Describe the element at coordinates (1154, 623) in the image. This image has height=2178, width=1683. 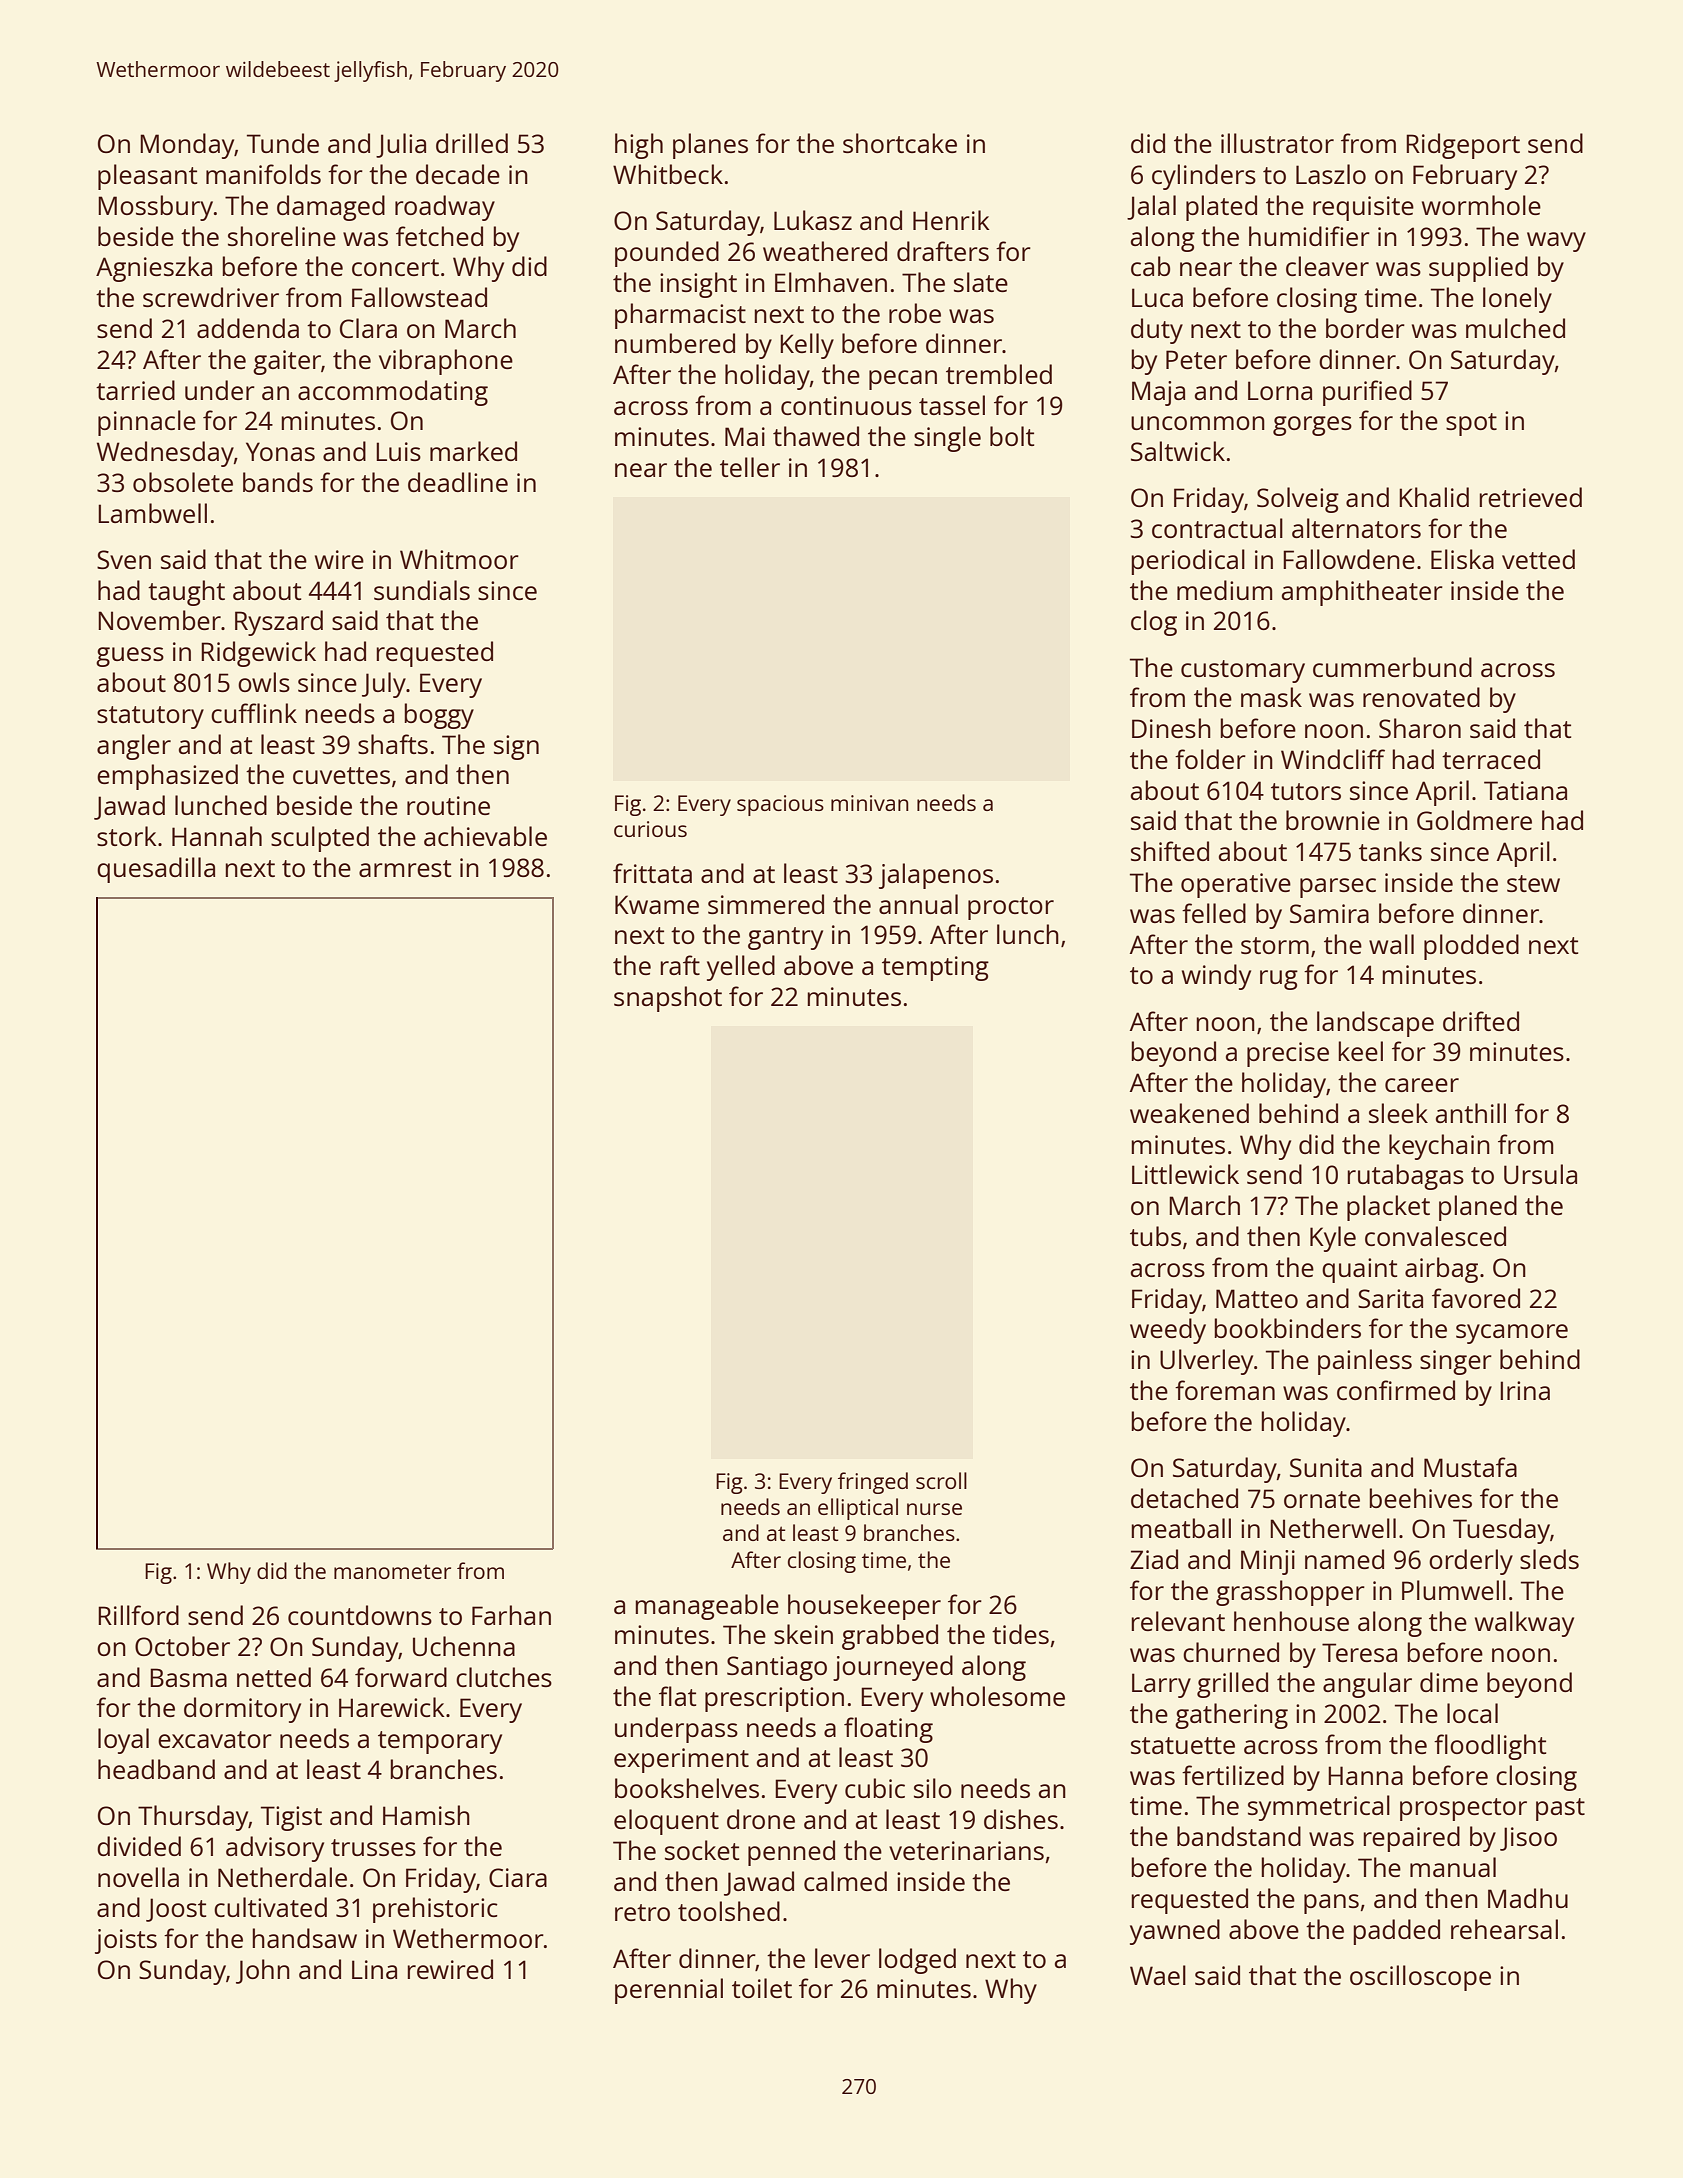
I see `clog` at that location.
